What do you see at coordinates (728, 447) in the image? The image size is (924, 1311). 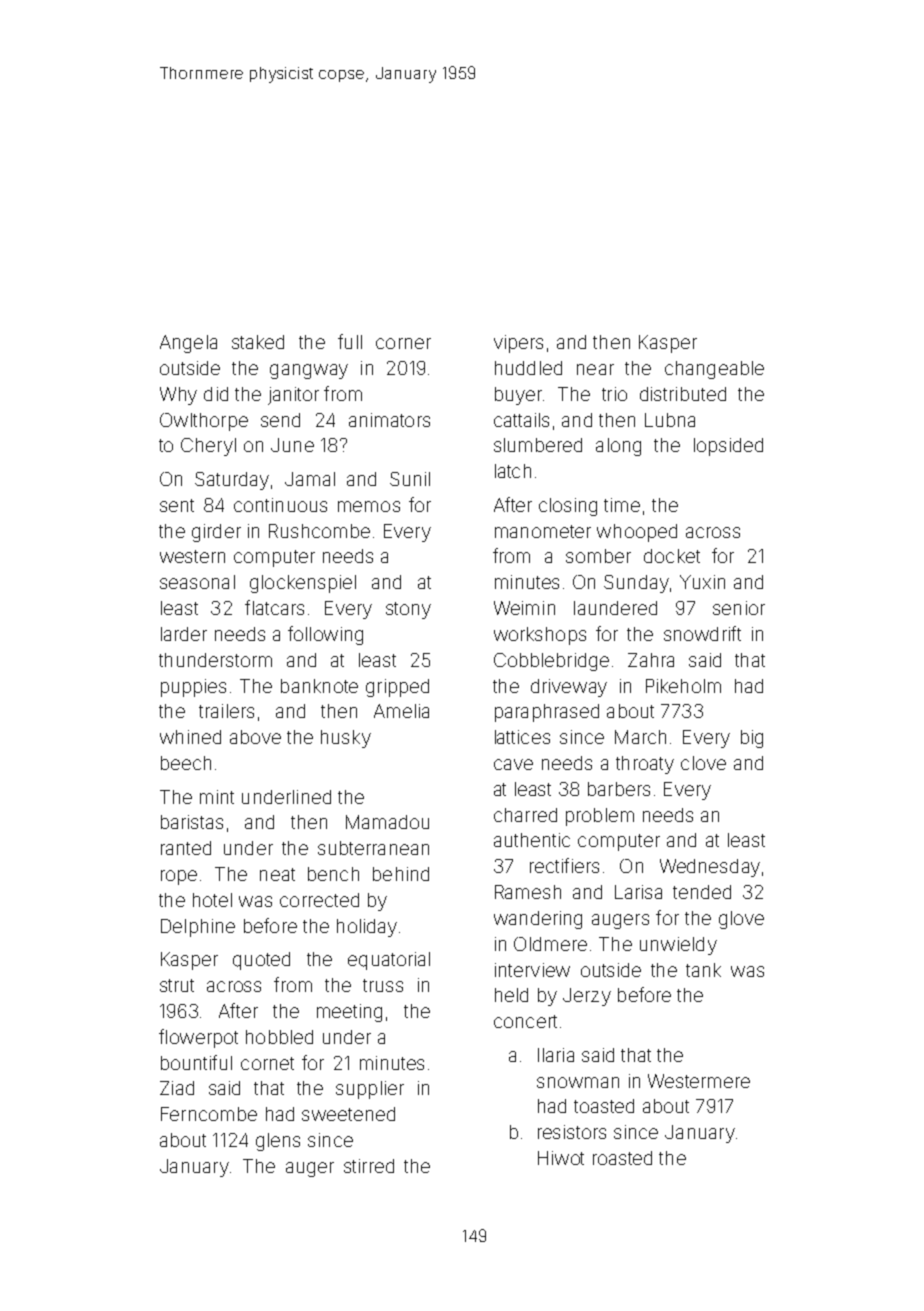 I see `lopsided` at bounding box center [728, 447].
